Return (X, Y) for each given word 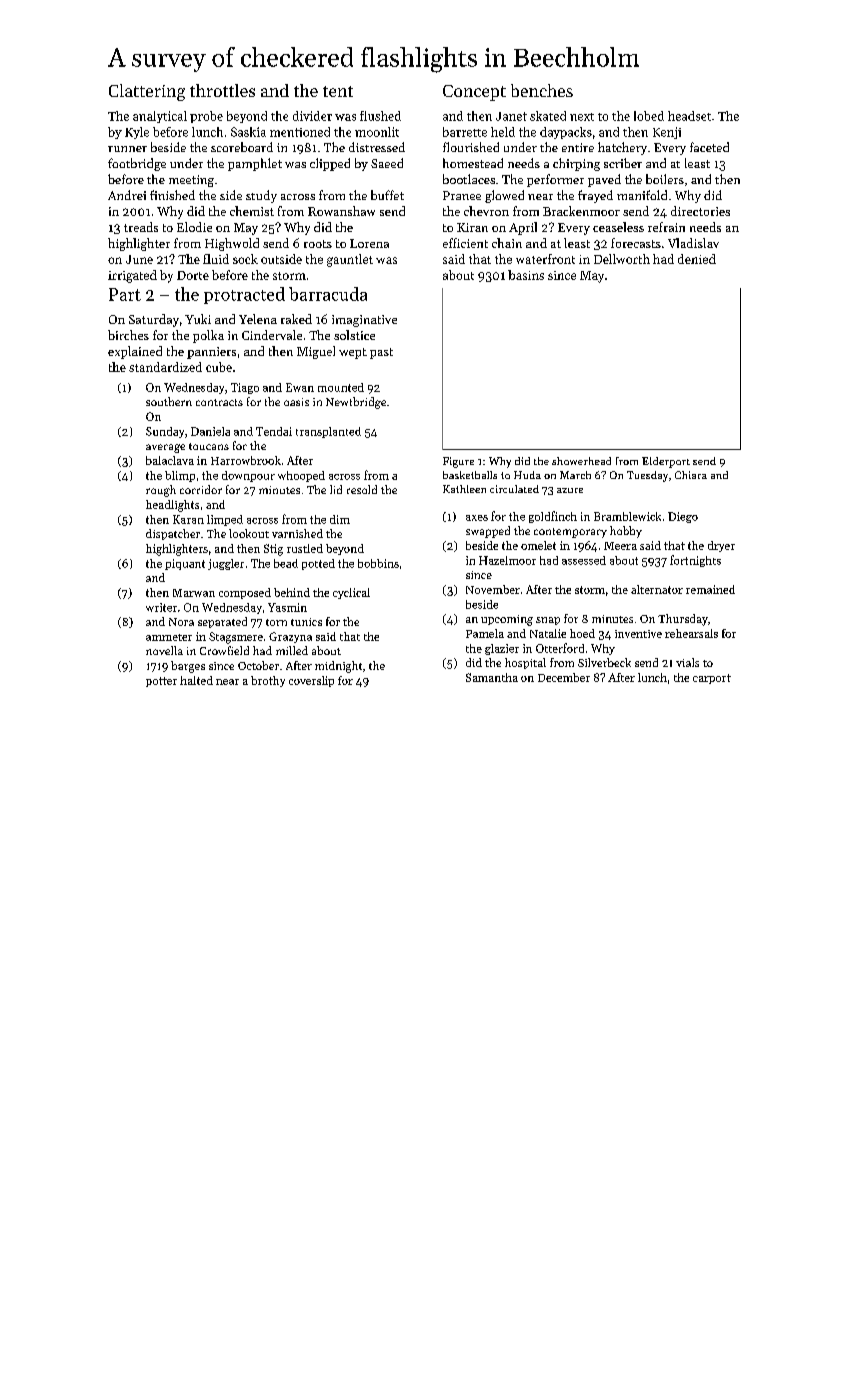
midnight (338, 667)
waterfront (545, 259)
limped (225, 520)
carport (712, 679)
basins (526, 275)
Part (125, 294)
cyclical (351, 593)
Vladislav (693, 243)
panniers (211, 353)
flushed (380, 116)
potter (161, 682)
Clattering (147, 92)
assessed (584, 560)
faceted (709, 147)
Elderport (666, 462)
